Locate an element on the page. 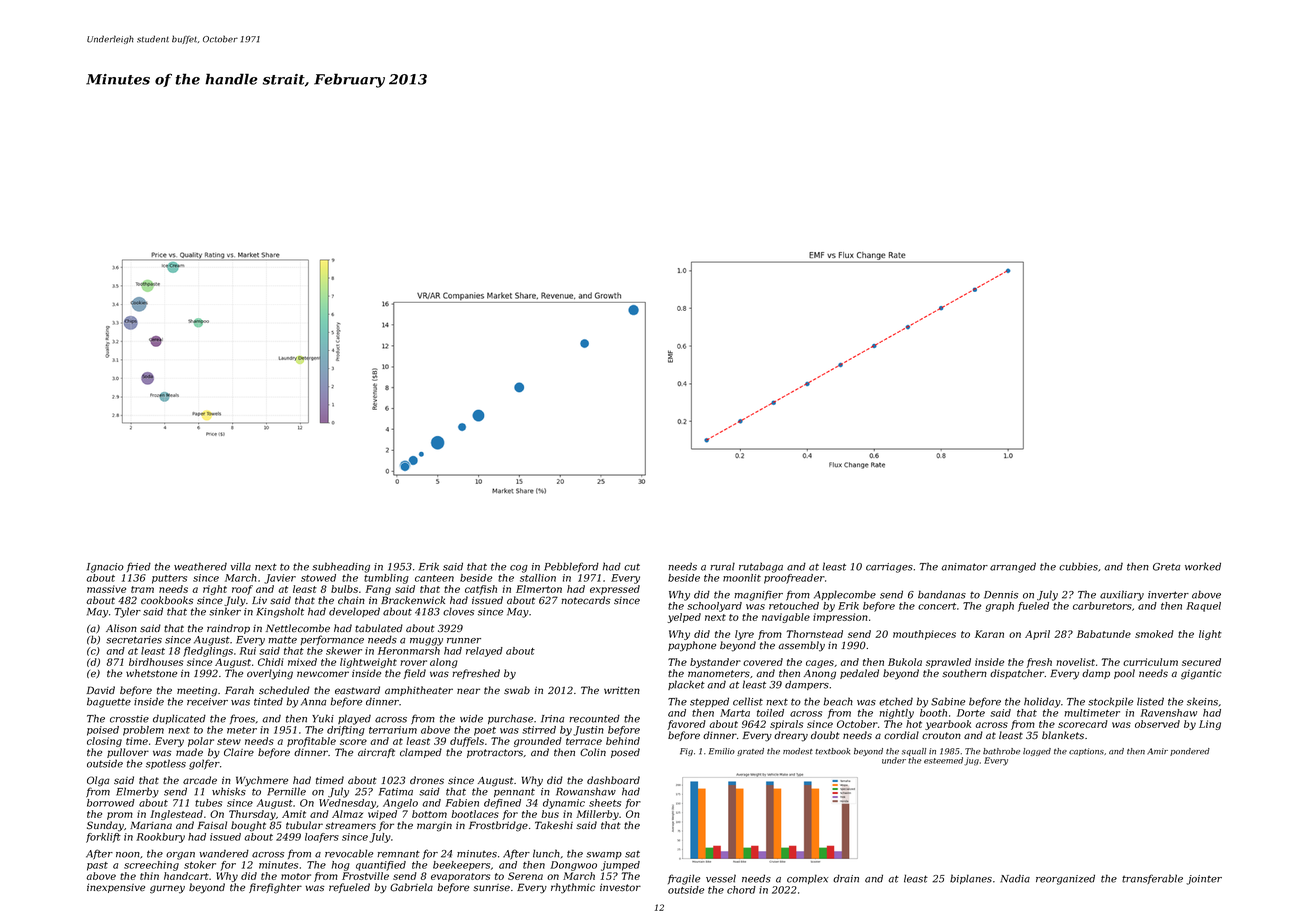 Image resolution: width=1308 pixels, height=924 pixels. rhythmic is located at coordinates (573, 888).
